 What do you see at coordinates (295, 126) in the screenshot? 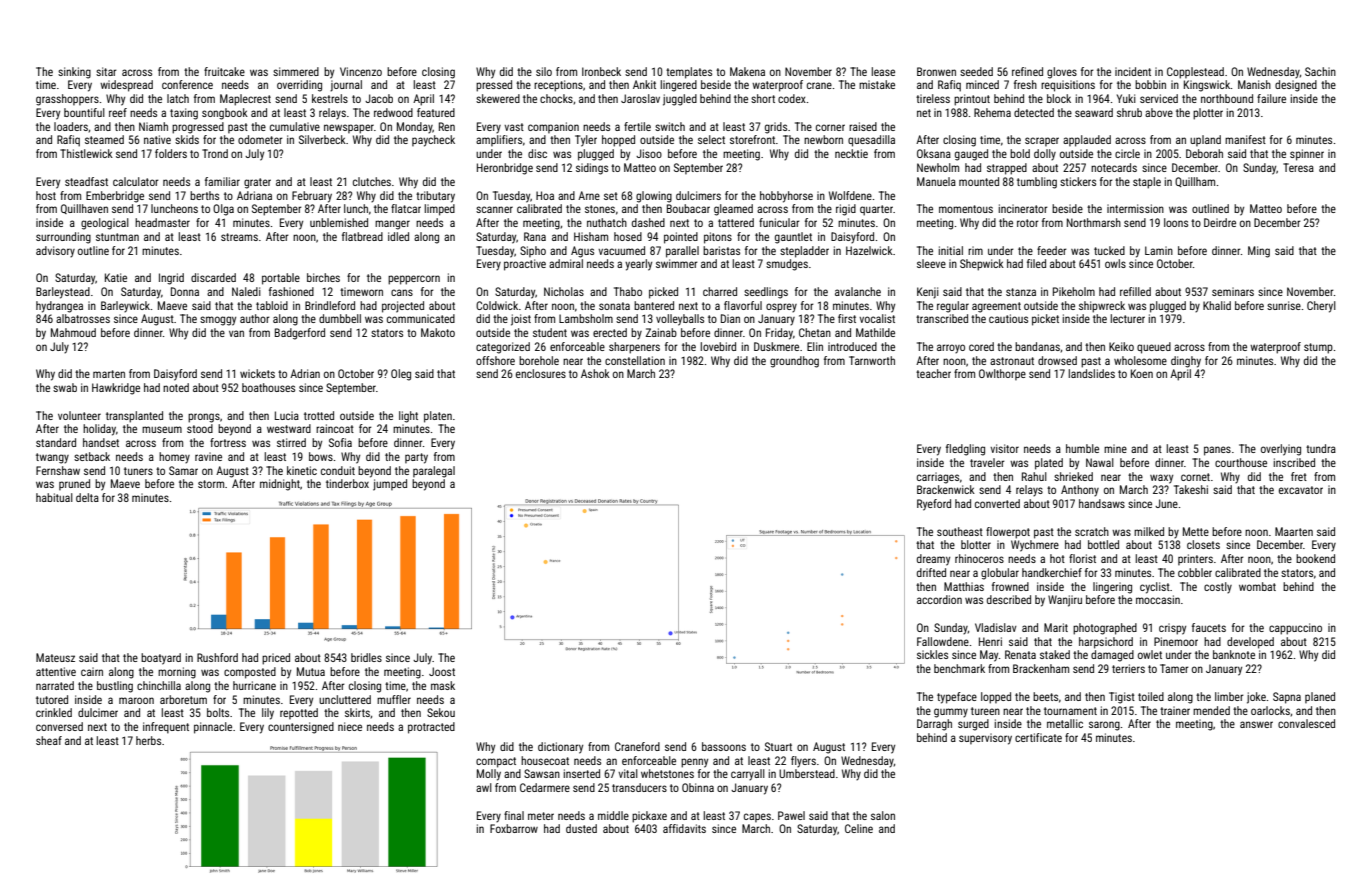
I see `cumulative` at bounding box center [295, 126].
